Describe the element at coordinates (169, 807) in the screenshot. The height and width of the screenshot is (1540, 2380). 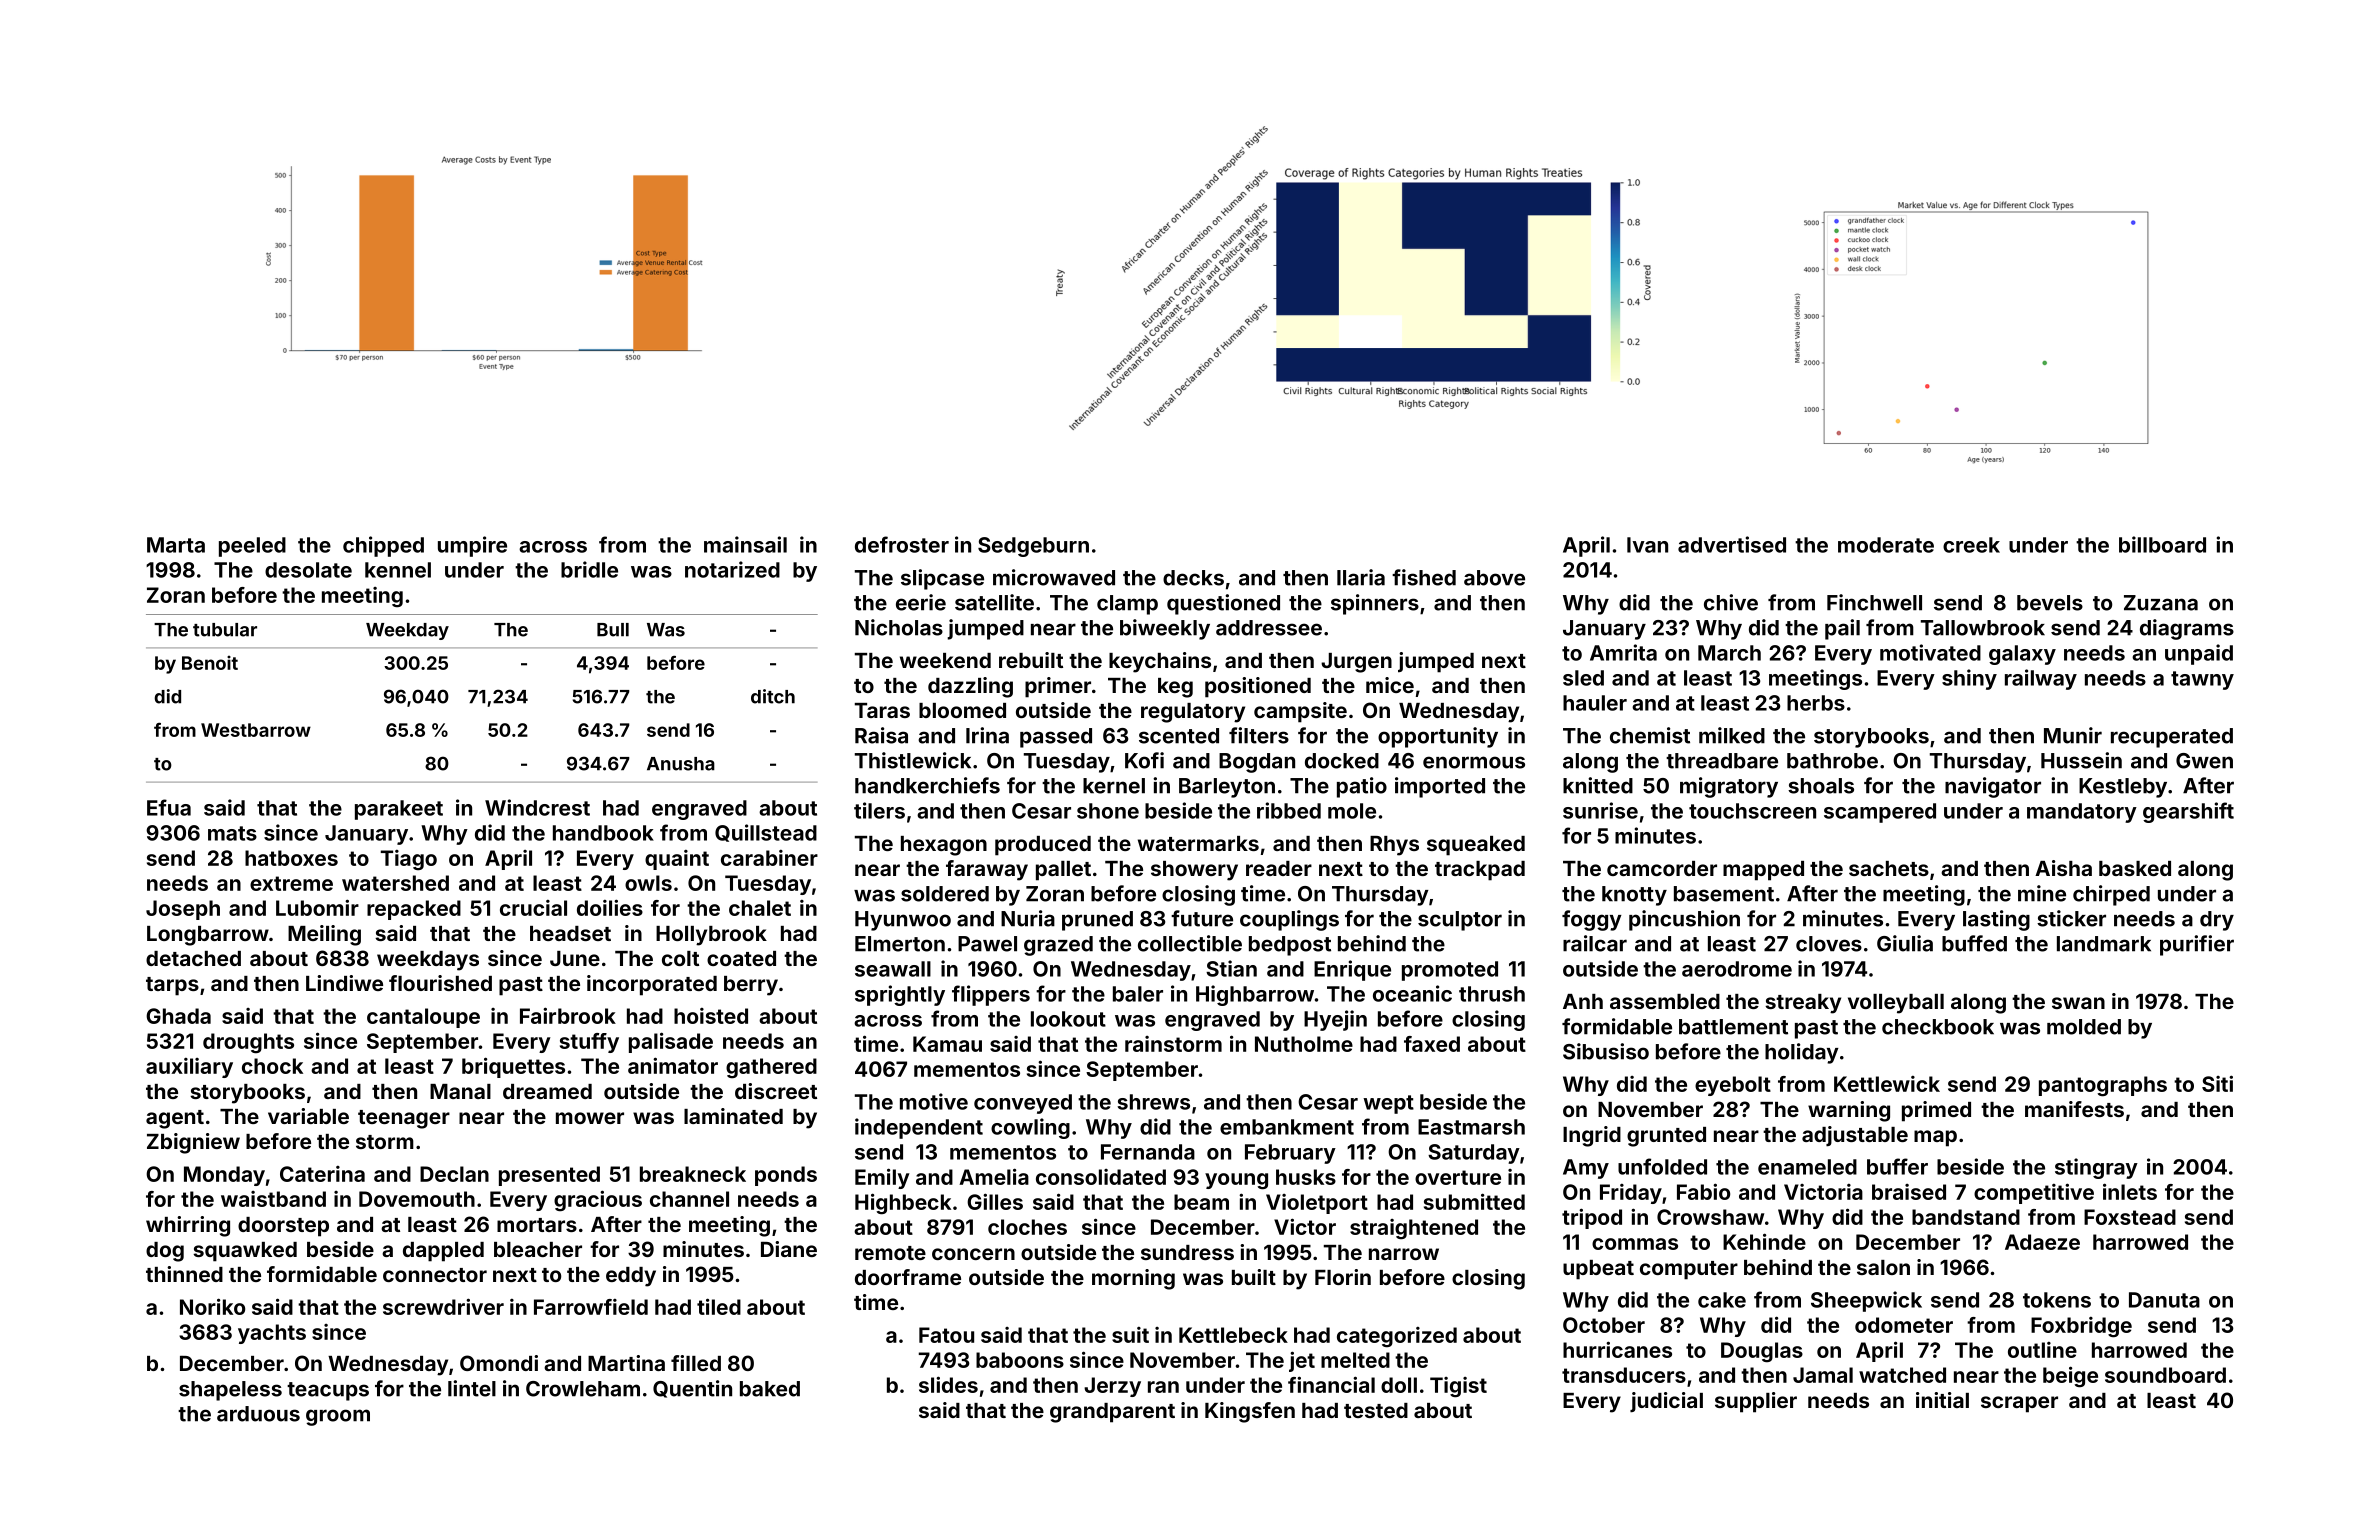
I see `Efua` at that location.
